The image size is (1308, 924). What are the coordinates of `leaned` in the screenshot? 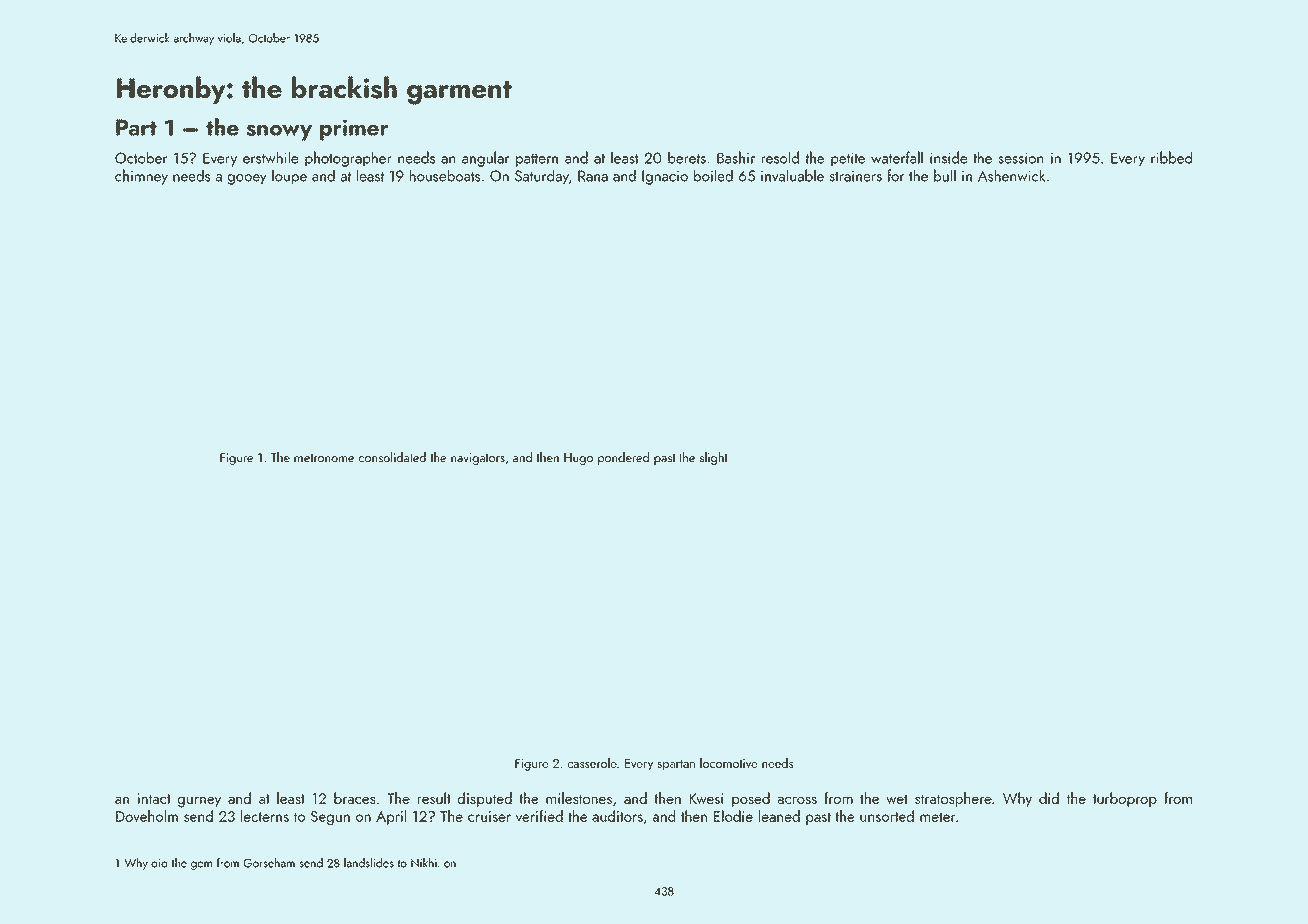 It's located at (779, 816).
